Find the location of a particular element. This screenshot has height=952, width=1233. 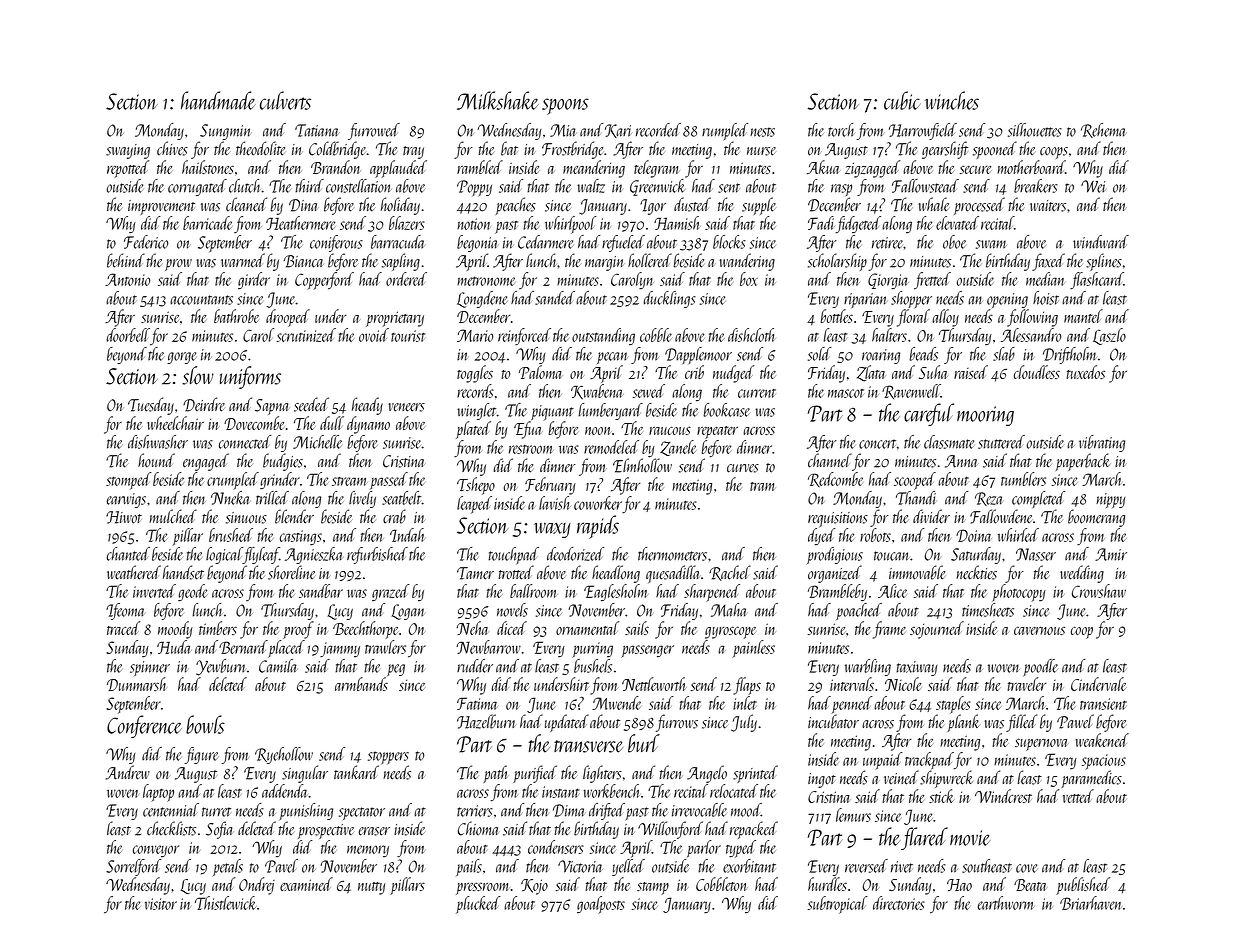

Tuesday is located at coordinates (151, 406).
